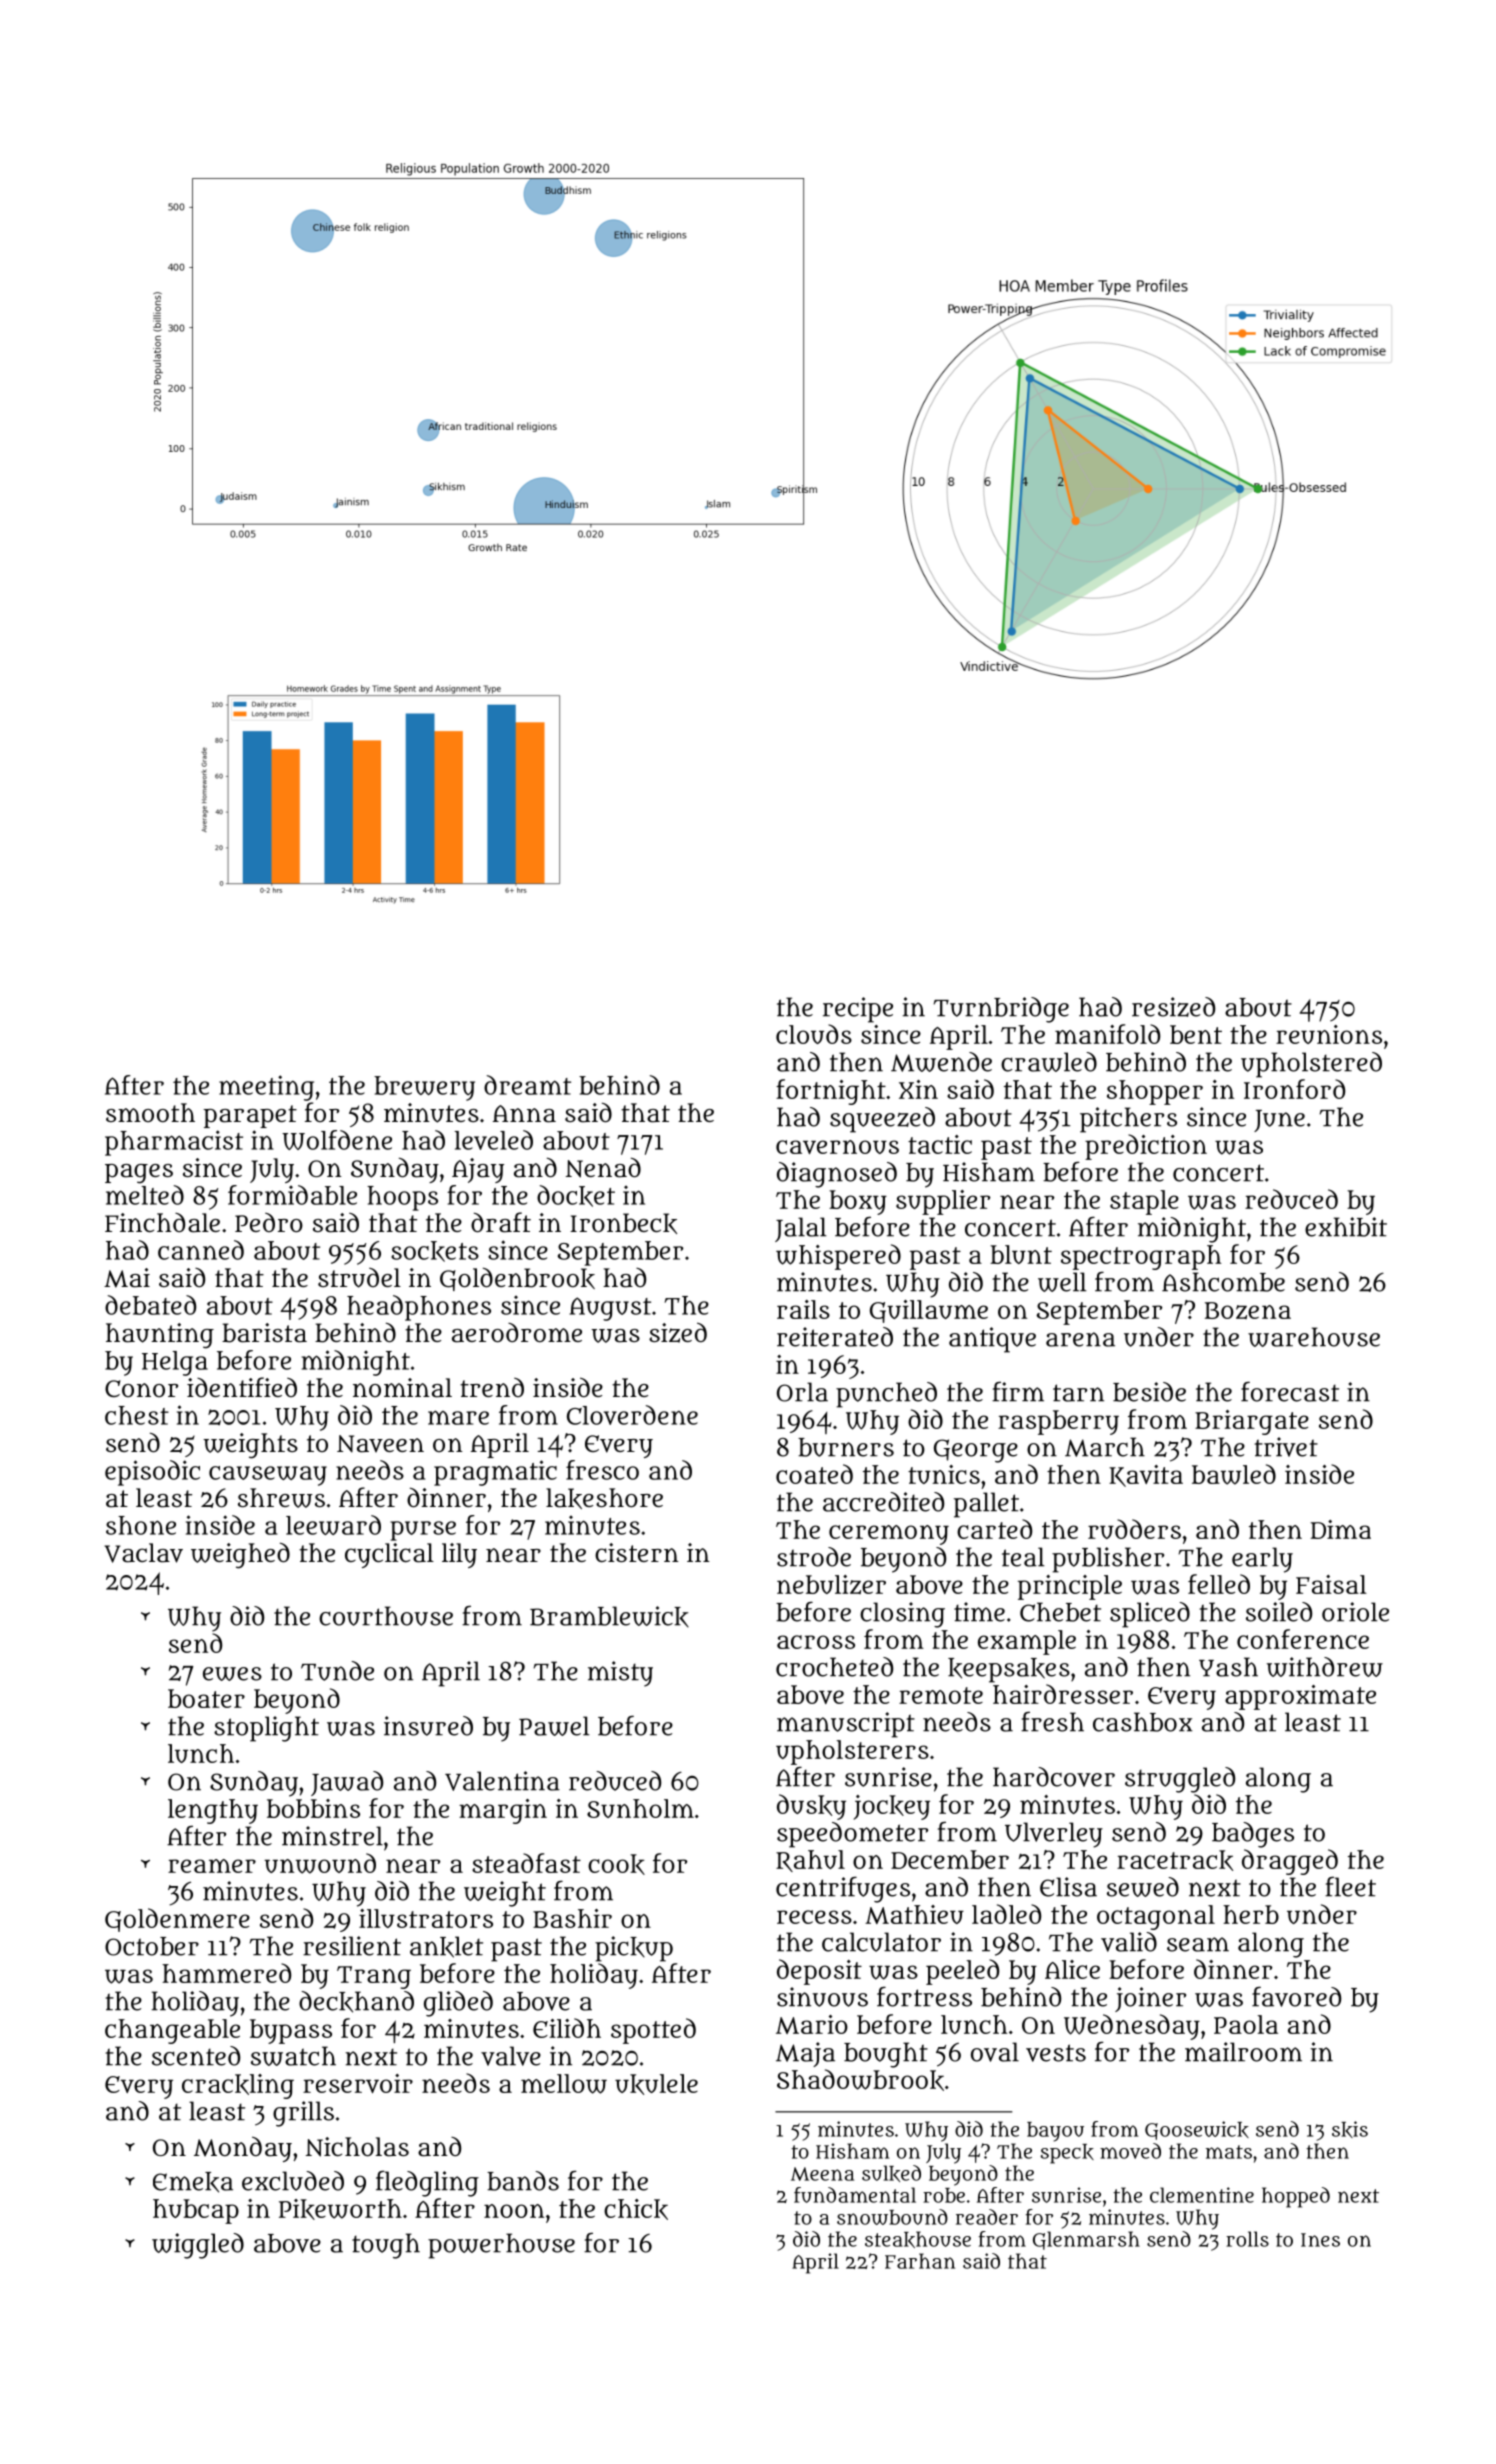 Image resolution: width=1496 pixels, height=2464 pixels. I want to click on Orla, so click(802, 1392).
